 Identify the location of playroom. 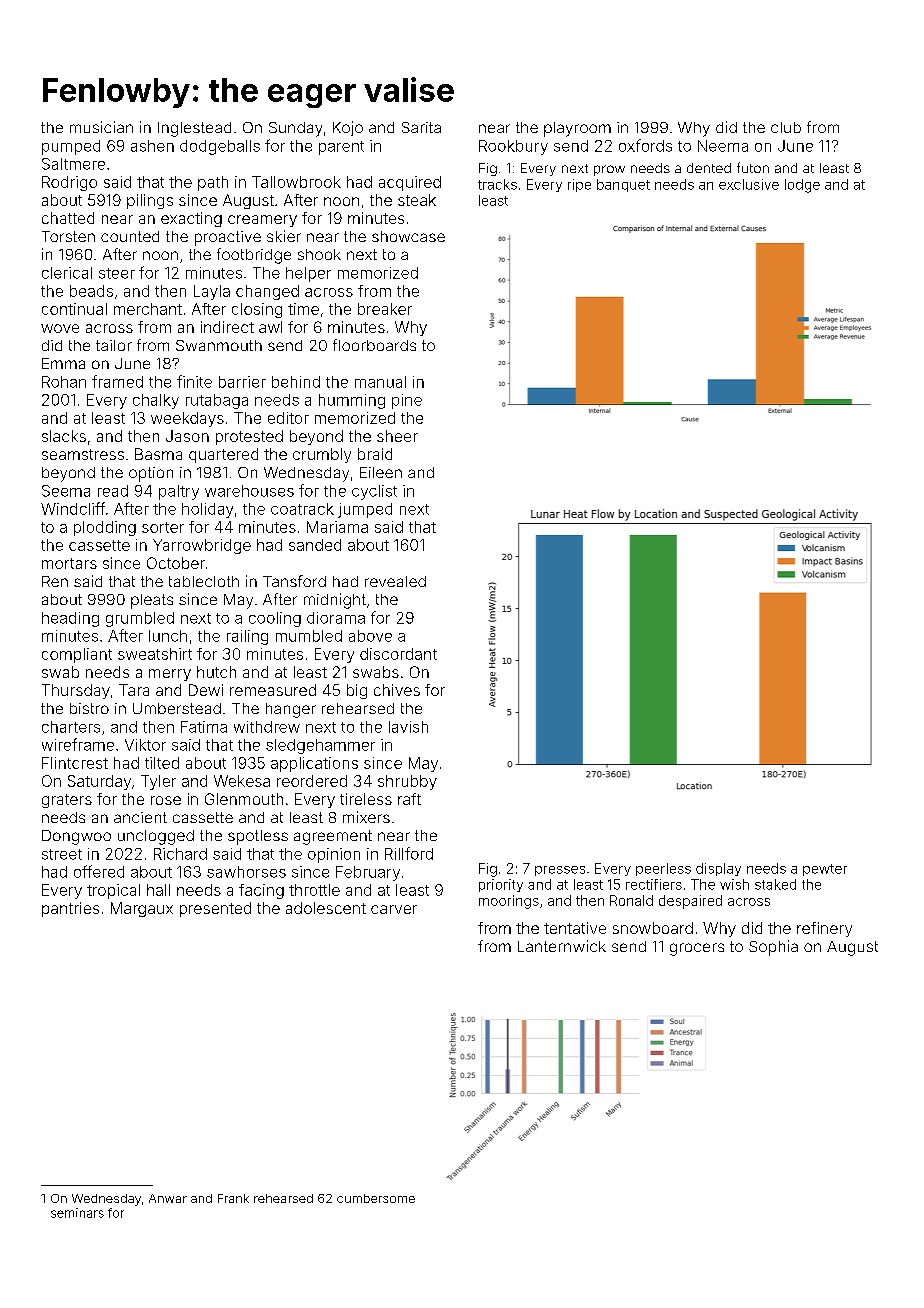
(577, 129).
